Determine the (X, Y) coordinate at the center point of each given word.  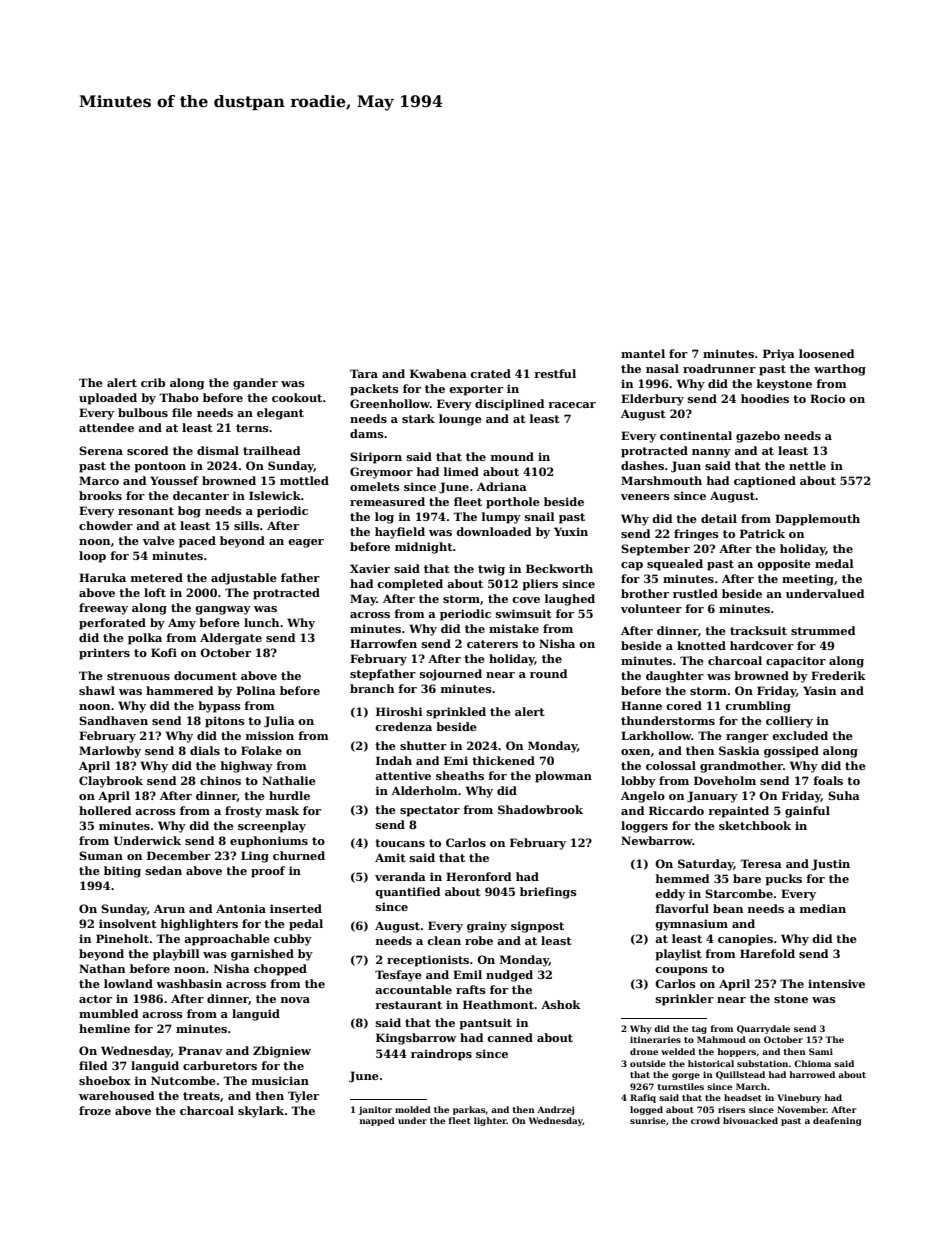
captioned (765, 482)
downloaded (494, 531)
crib (153, 382)
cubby (293, 940)
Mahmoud (721, 1039)
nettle (807, 465)
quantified (408, 893)
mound (512, 456)
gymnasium (691, 925)
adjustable (244, 579)
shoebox (105, 1080)
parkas (469, 1110)
